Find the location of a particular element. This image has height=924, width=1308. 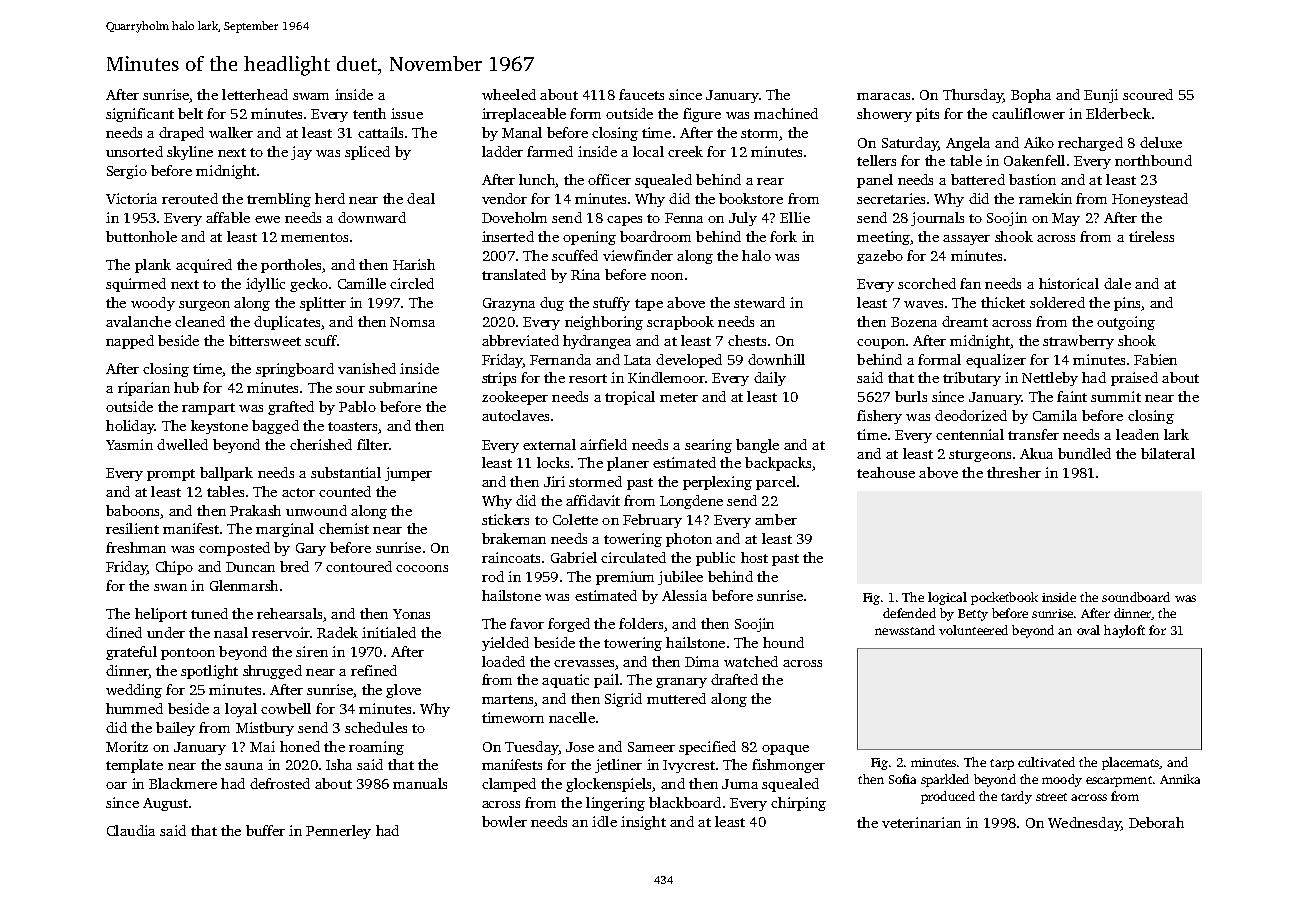

bangle is located at coordinates (757, 446).
